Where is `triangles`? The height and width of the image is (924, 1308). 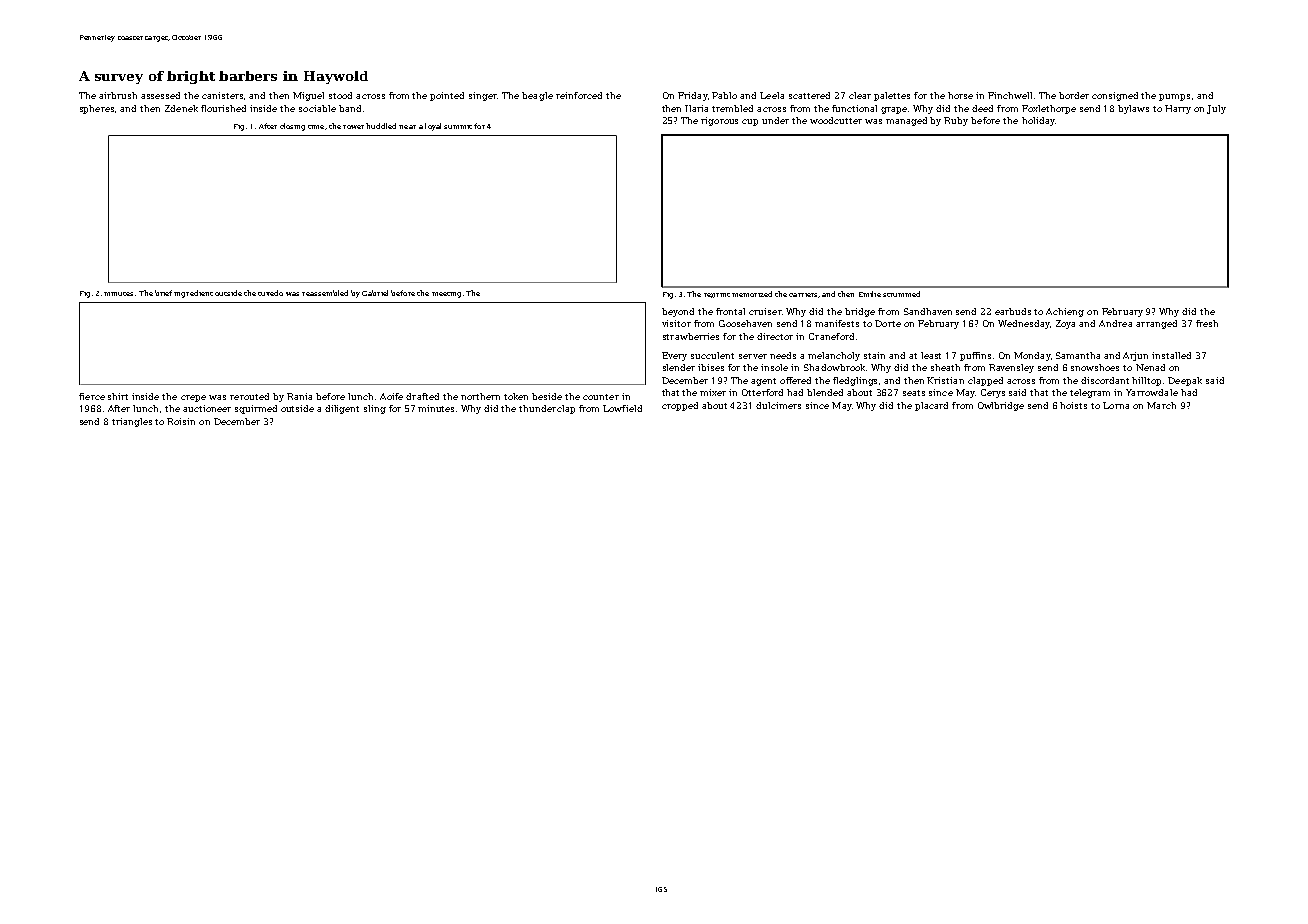 triangles is located at coordinates (132, 422).
